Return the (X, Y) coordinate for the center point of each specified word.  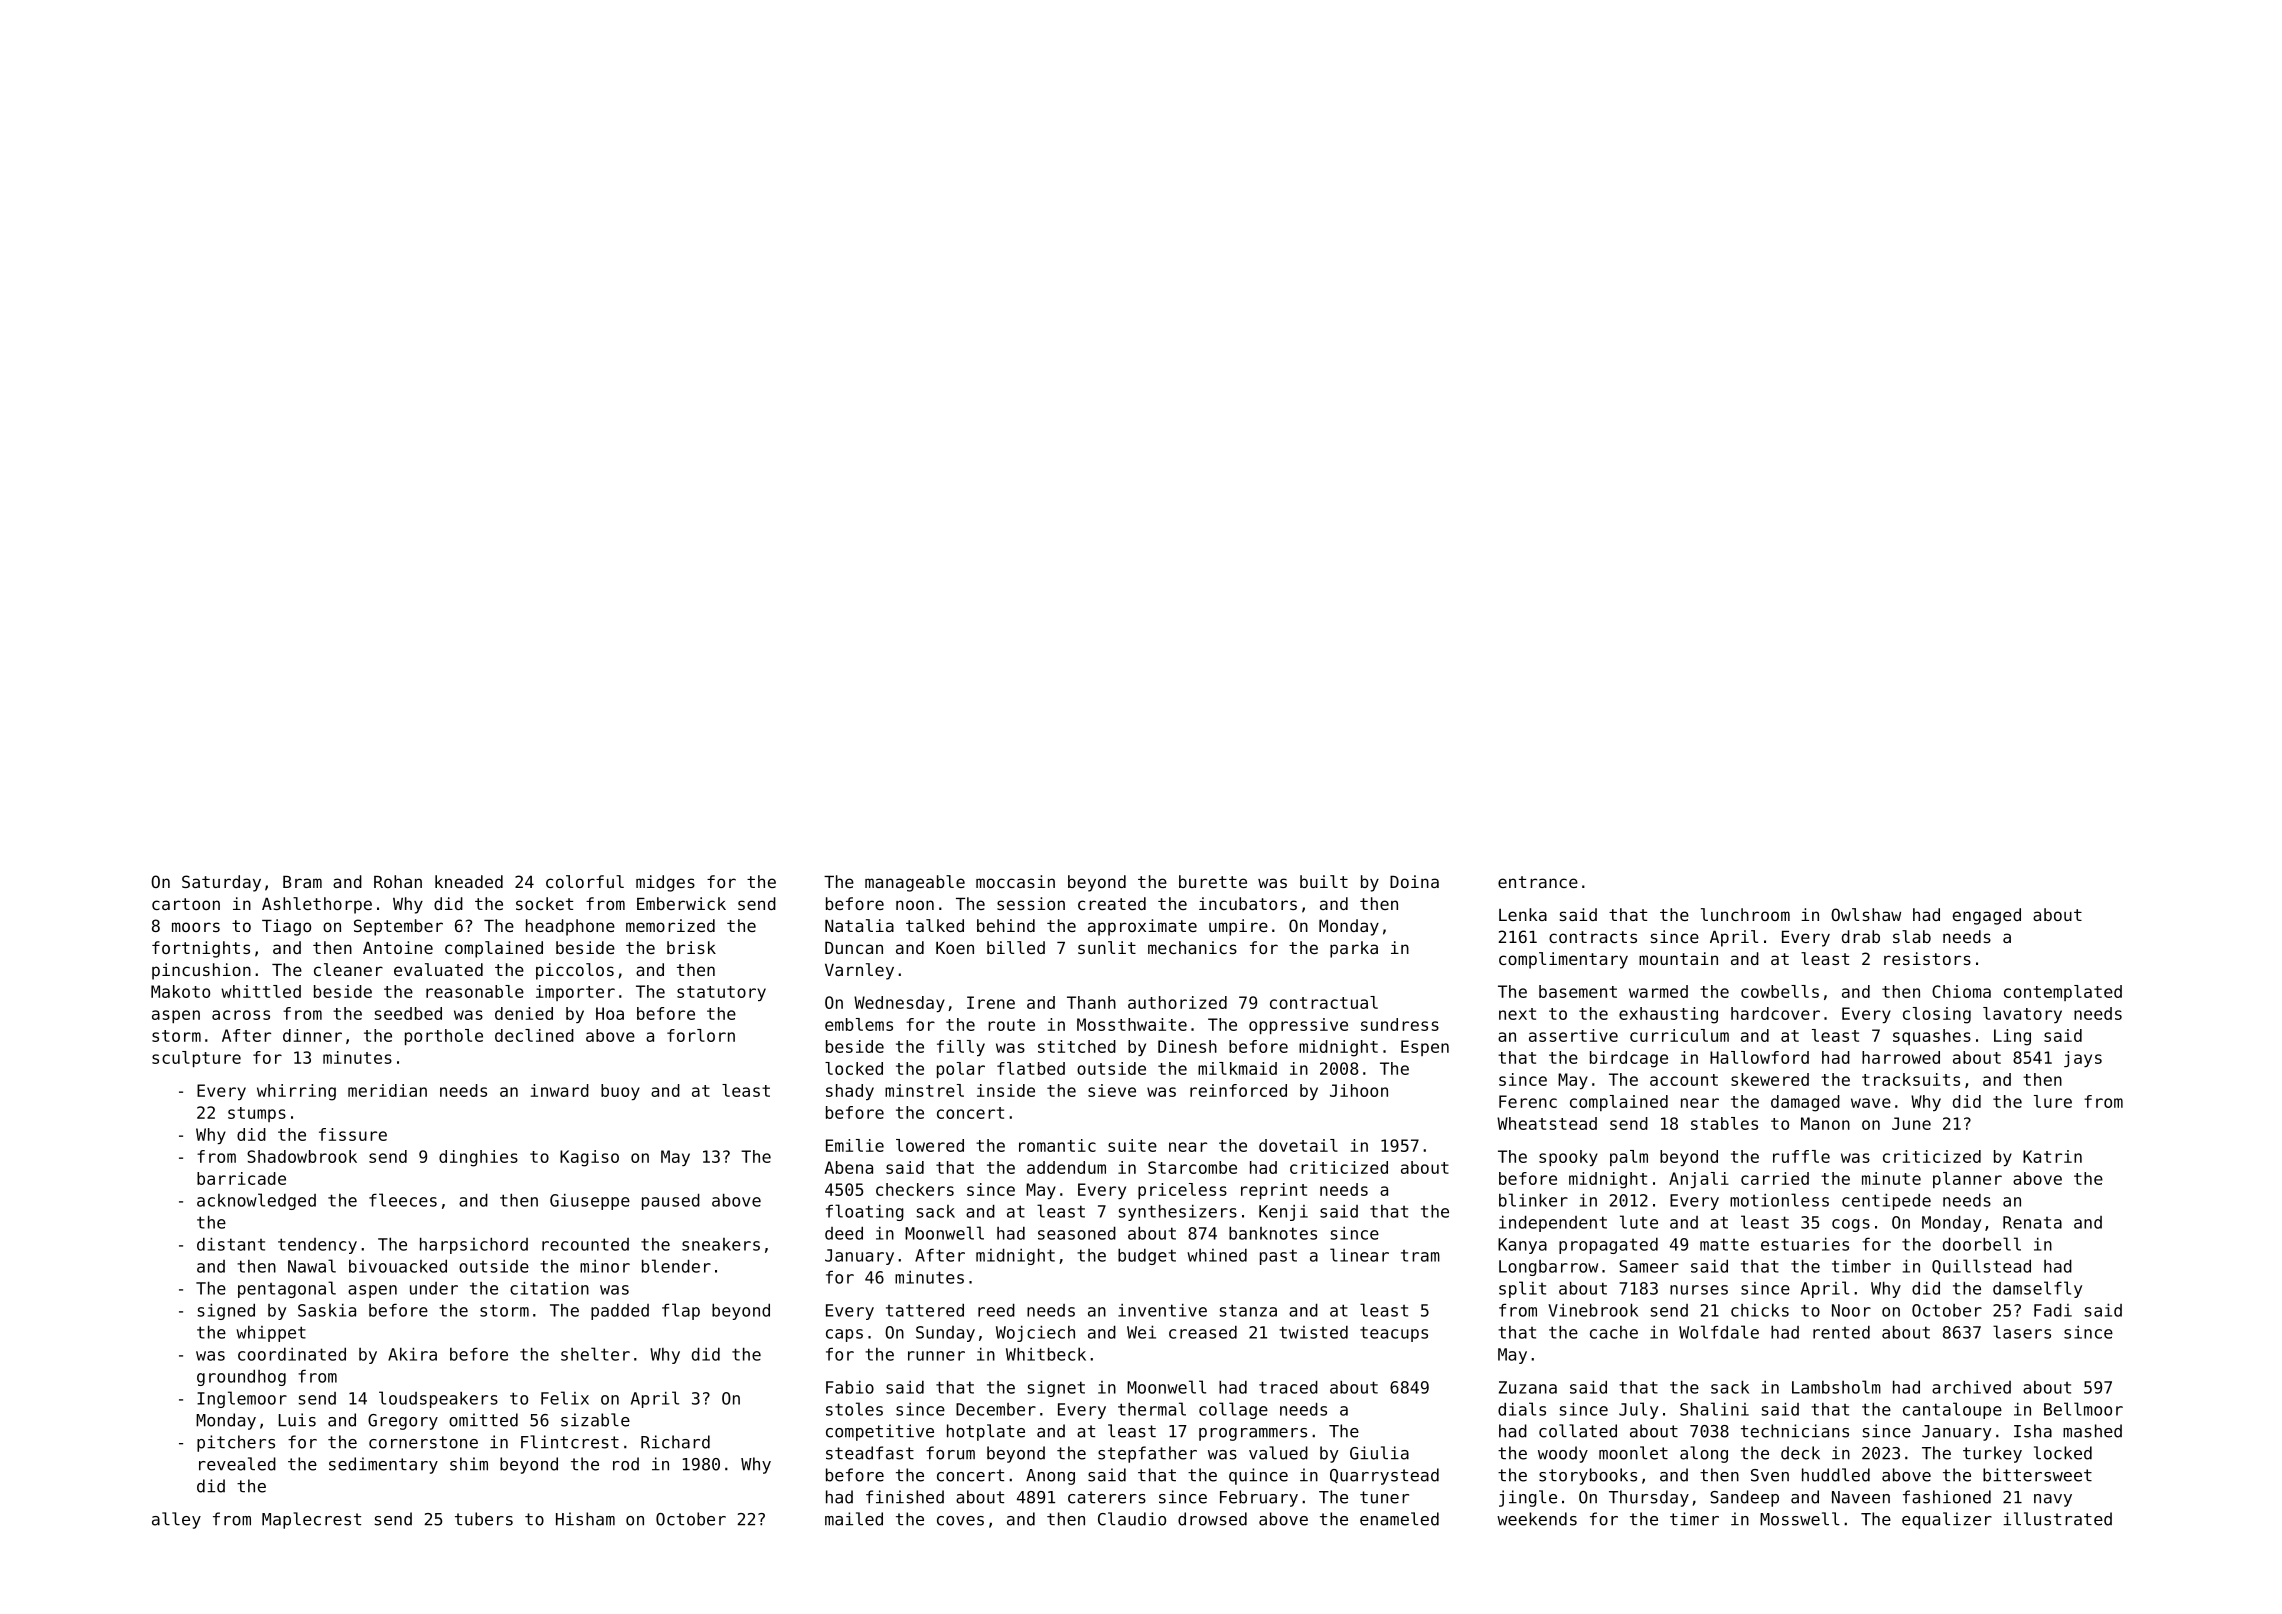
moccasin (1015, 881)
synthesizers (1177, 1212)
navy (2053, 1500)
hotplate (986, 1432)
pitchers (236, 1443)
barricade (241, 1178)
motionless (1779, 1200)
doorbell (1982, 1244)
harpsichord (474, 1245)
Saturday (221, 883)
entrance (1538, 882)
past (1278, 1257)
